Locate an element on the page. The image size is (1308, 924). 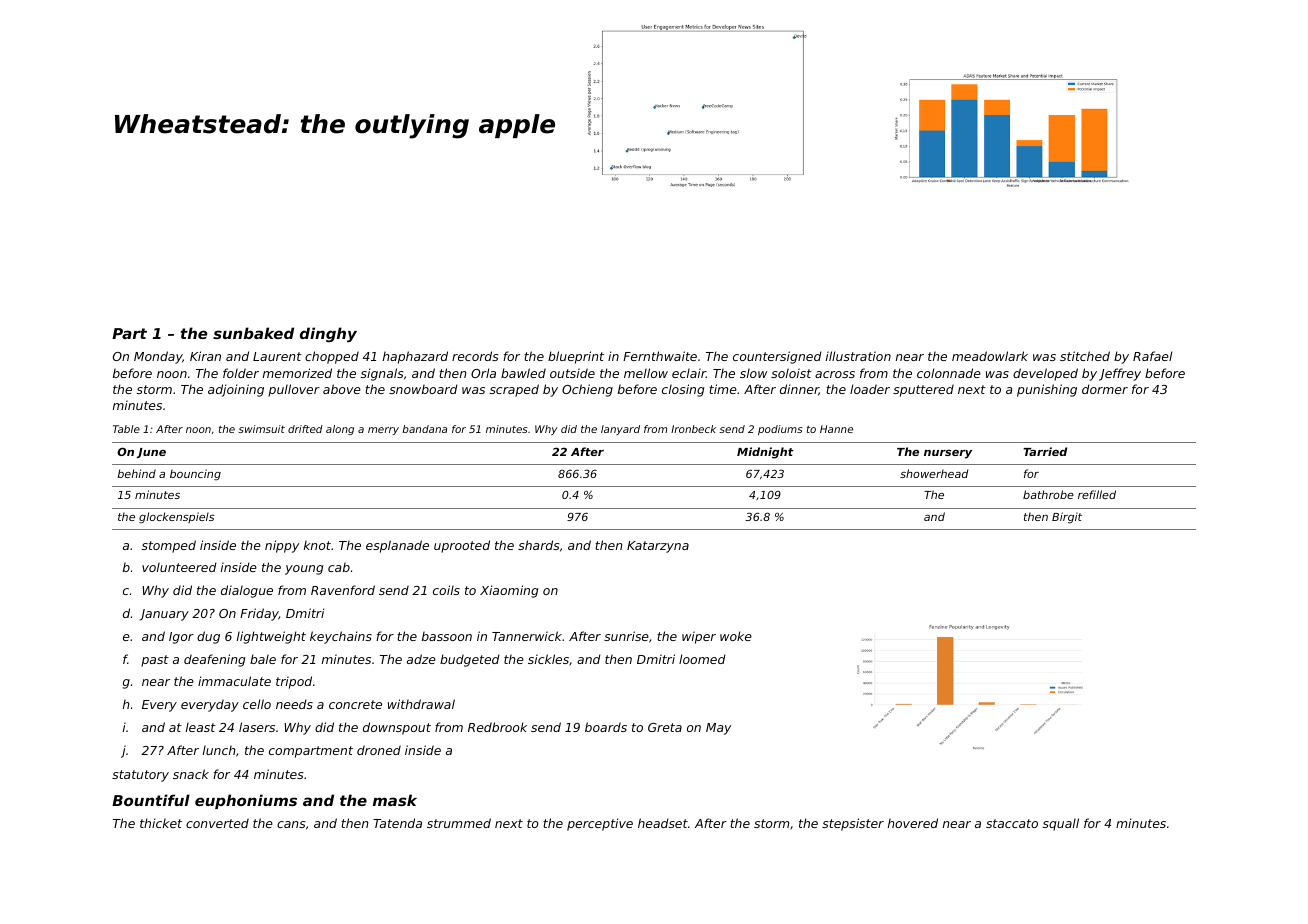
Birgit is located at coordinates (1067, 518).
